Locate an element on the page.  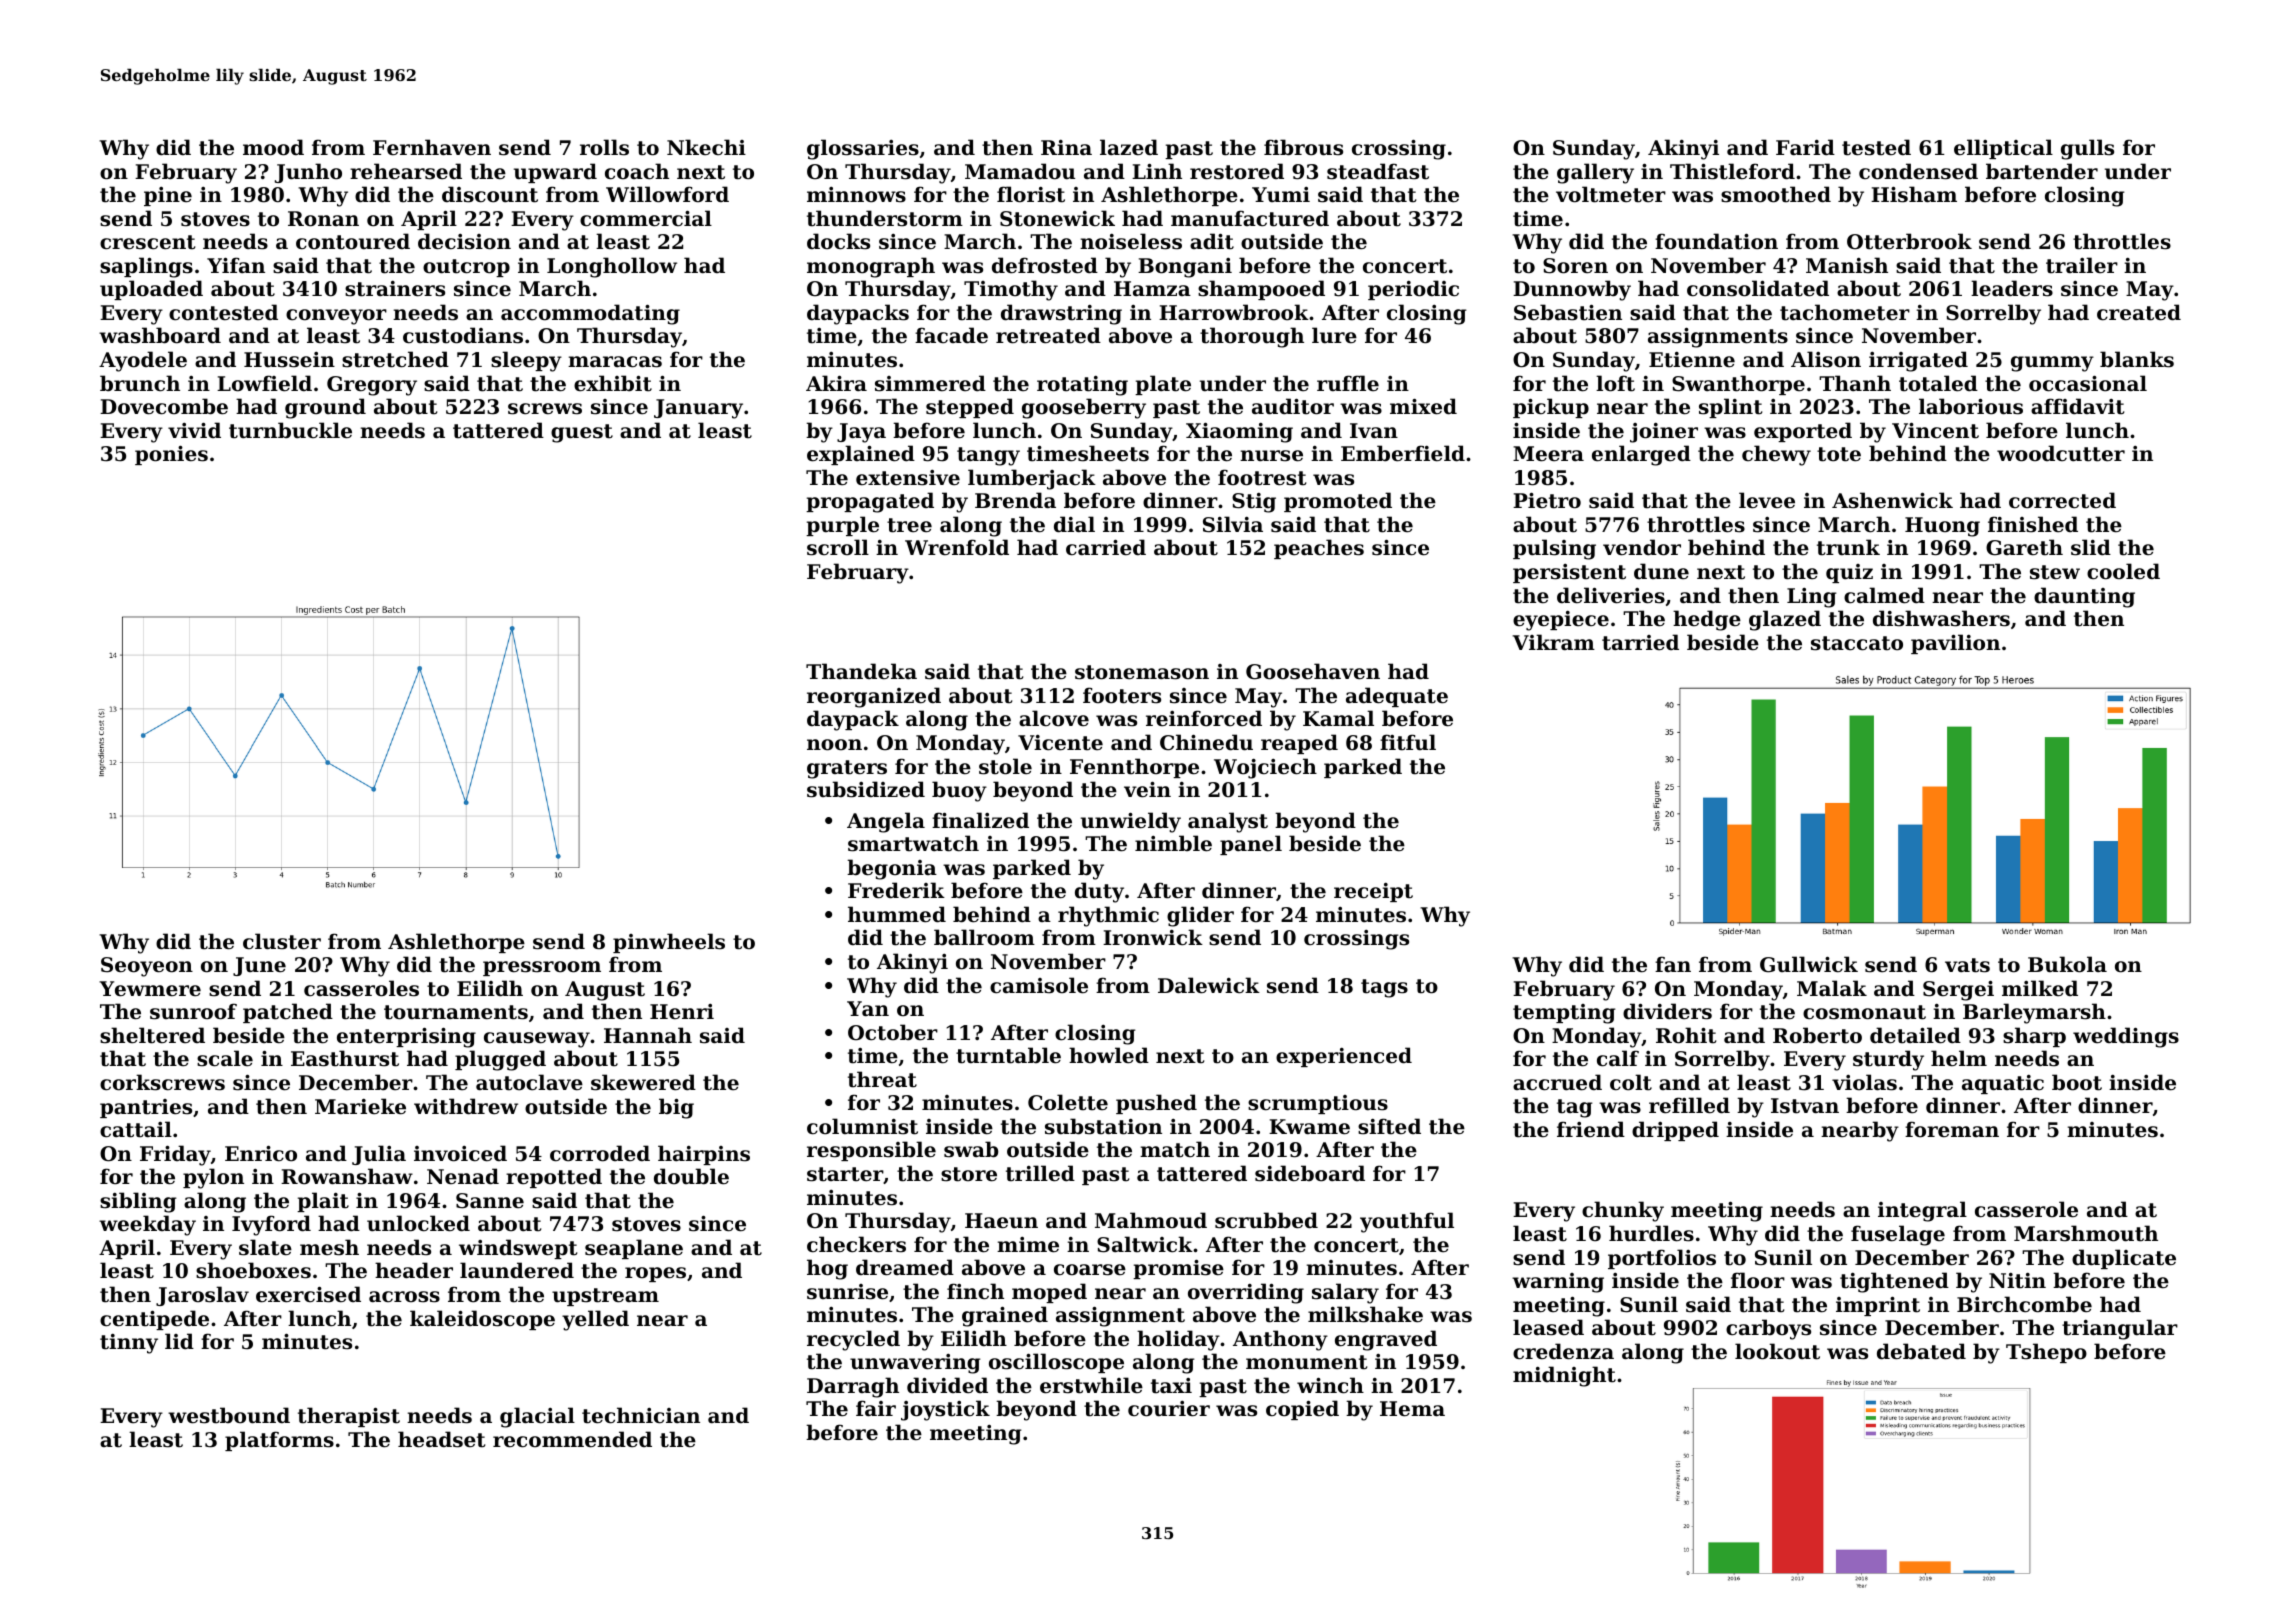
tinny is located at coordinates (129, 1344).
